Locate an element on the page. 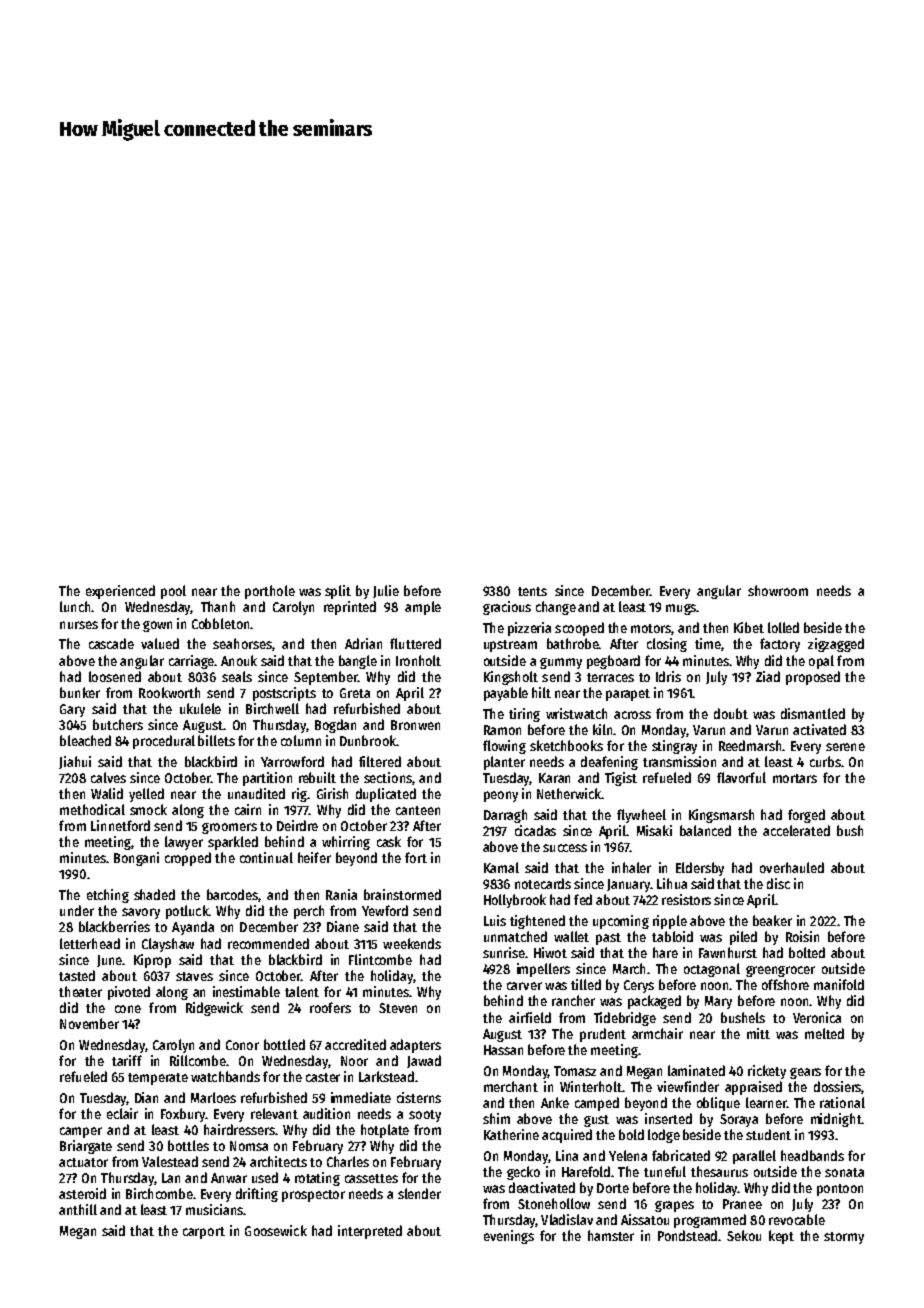 The image size is (924, 1308). carport is located at coordinates (204, 1233).
